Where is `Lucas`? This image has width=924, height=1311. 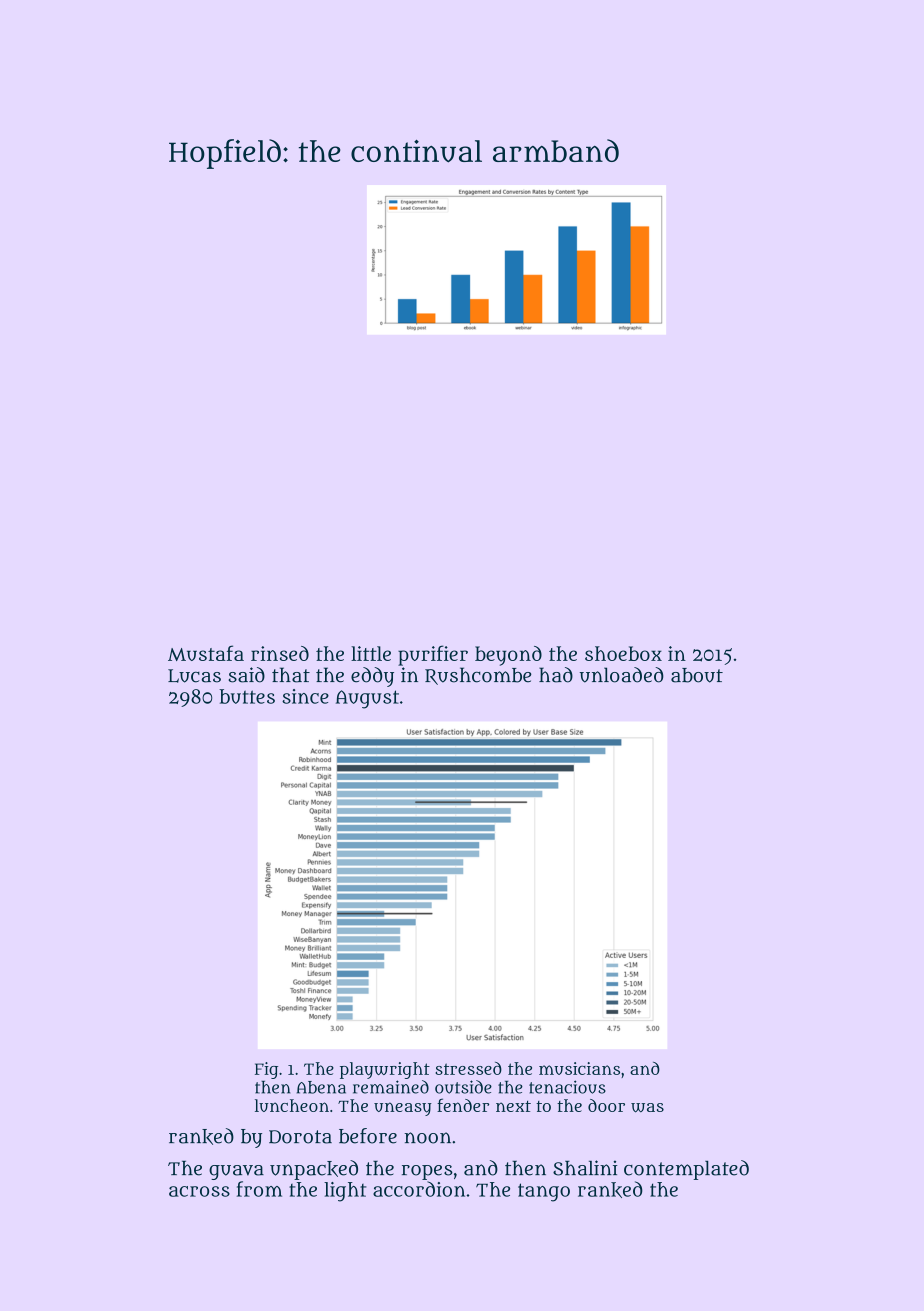
Lucas is located at coordinates (194, 676).
